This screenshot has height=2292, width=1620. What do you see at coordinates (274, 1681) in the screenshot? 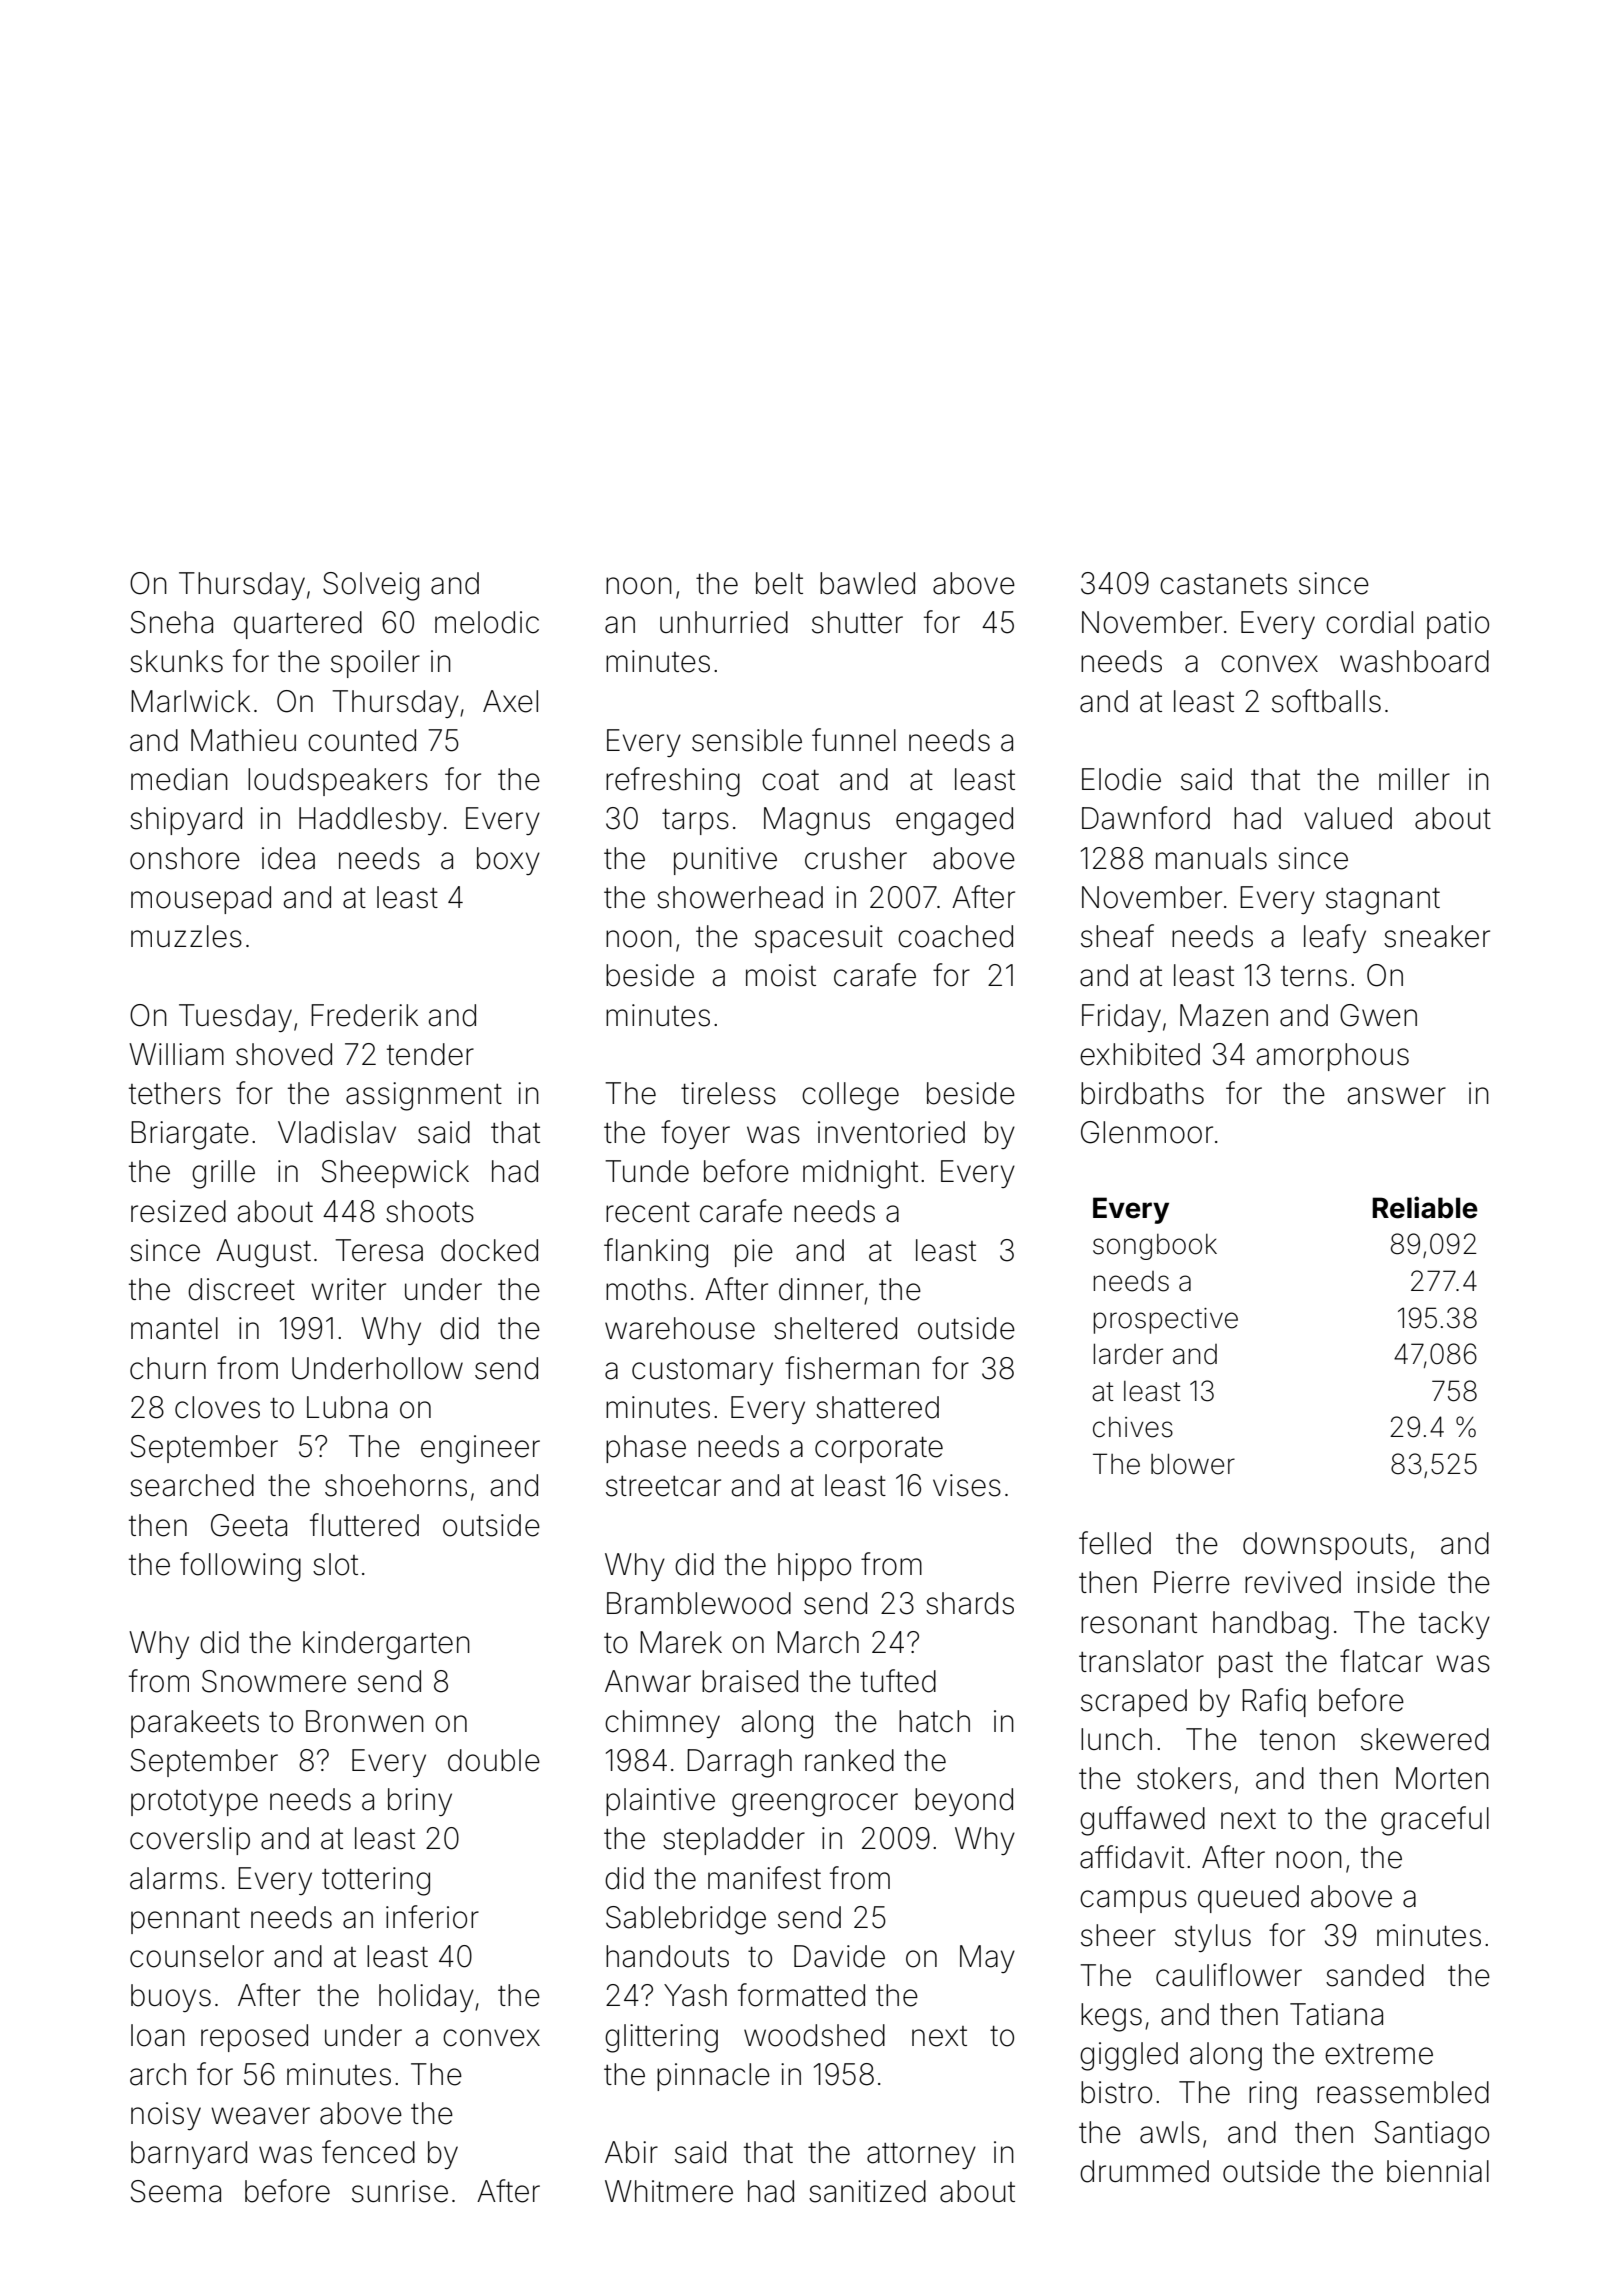
I see `Snowmere` at bounding box center [274, 1681].
